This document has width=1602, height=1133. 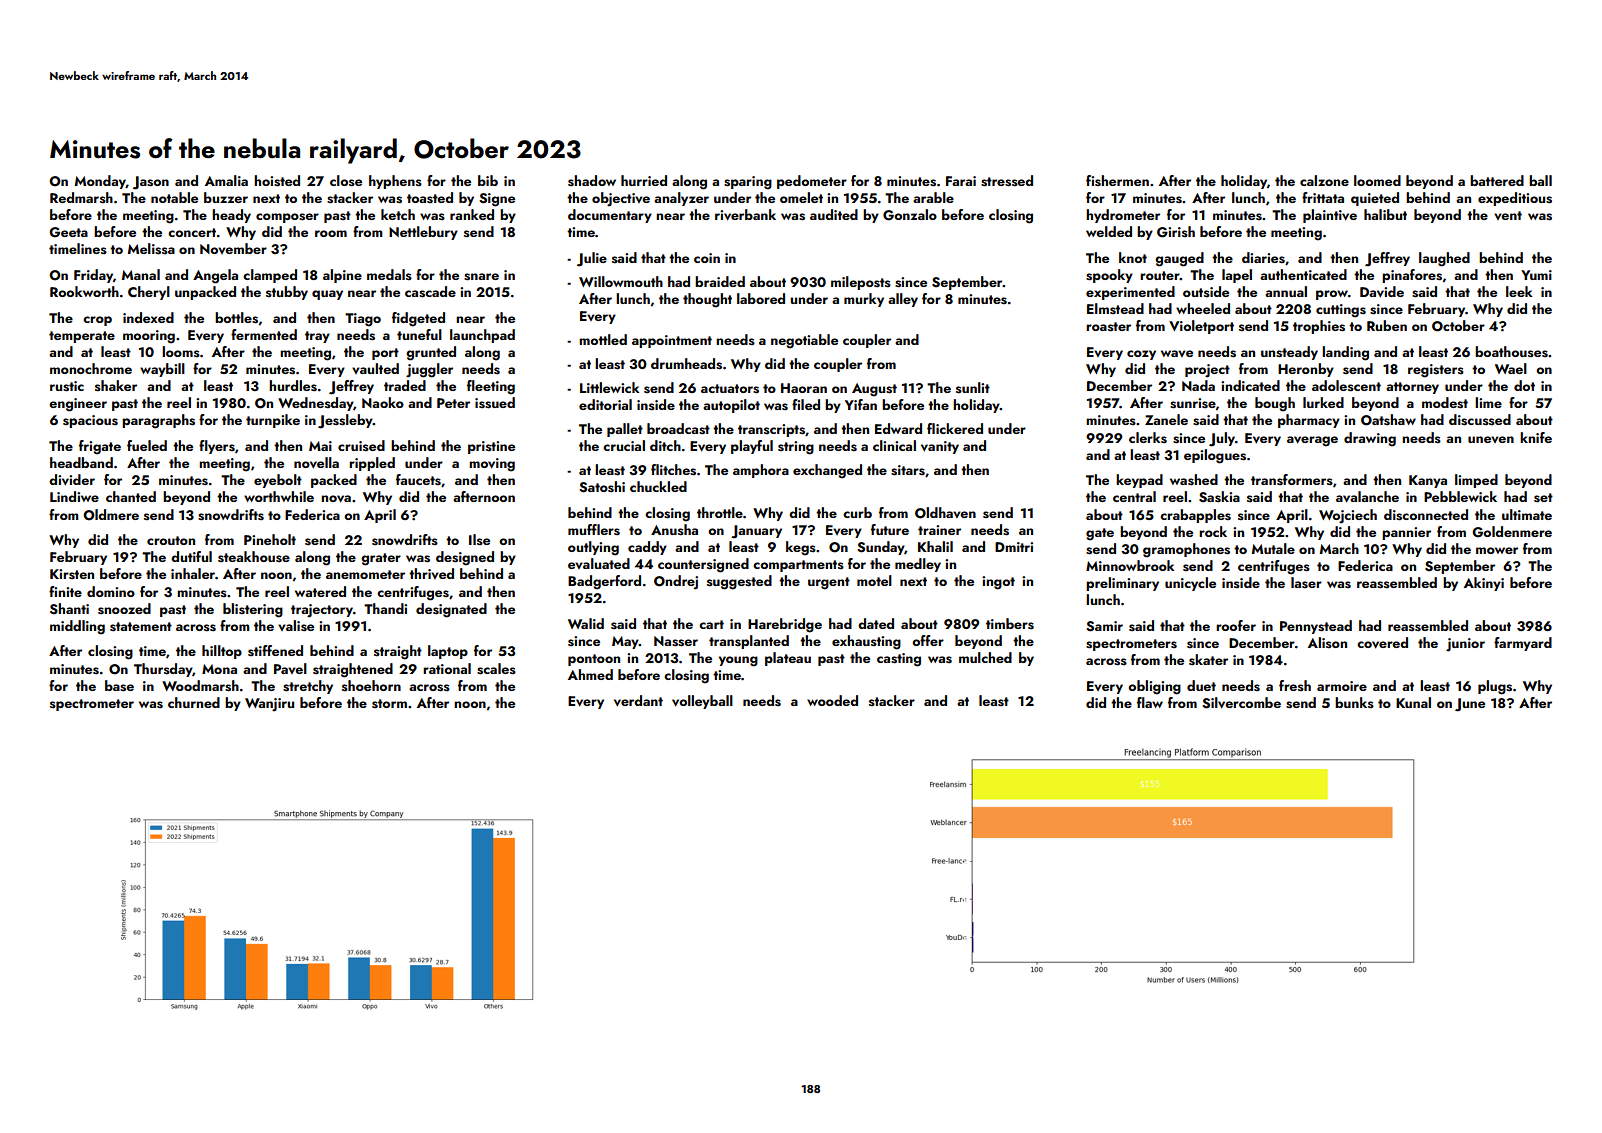 What do you see at coordinates (985, 657) in the document?
I see `mulched` at bounding box center [985, 657].
